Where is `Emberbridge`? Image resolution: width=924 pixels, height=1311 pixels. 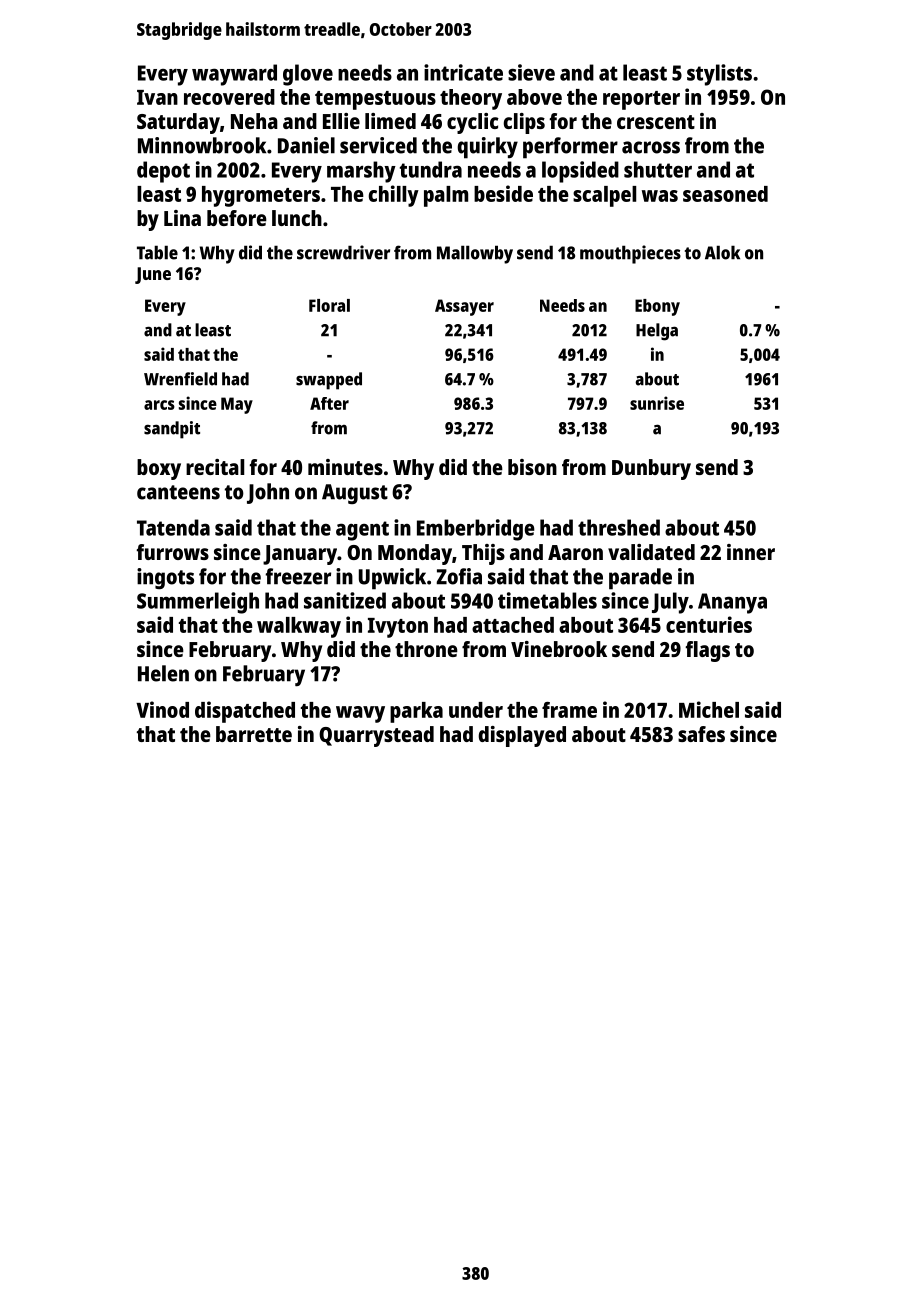
Emberbridge is located at coordinates (476, 530).
